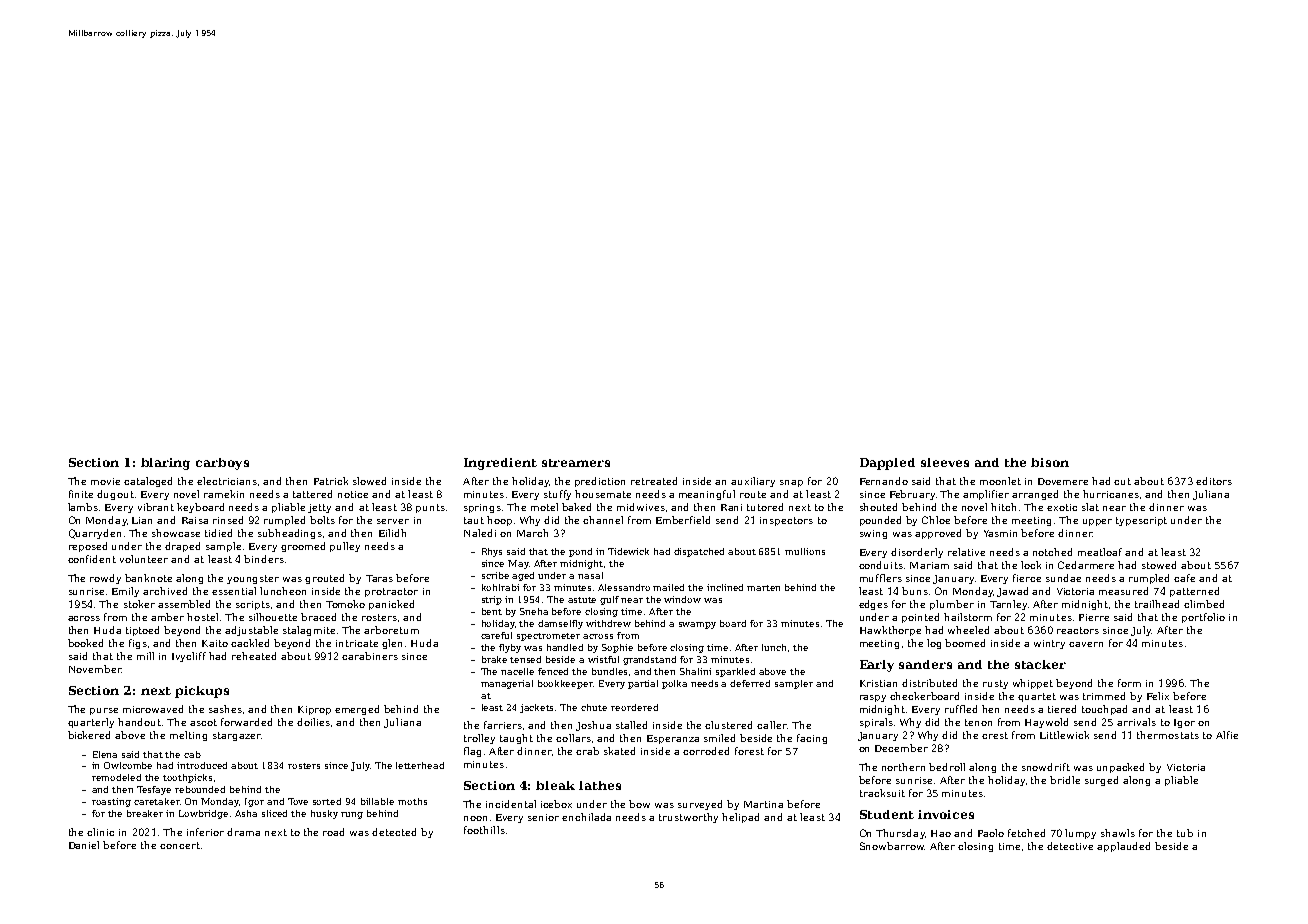 This image has height=924, width=1308. I want to click on confident, so click(92, 559).
